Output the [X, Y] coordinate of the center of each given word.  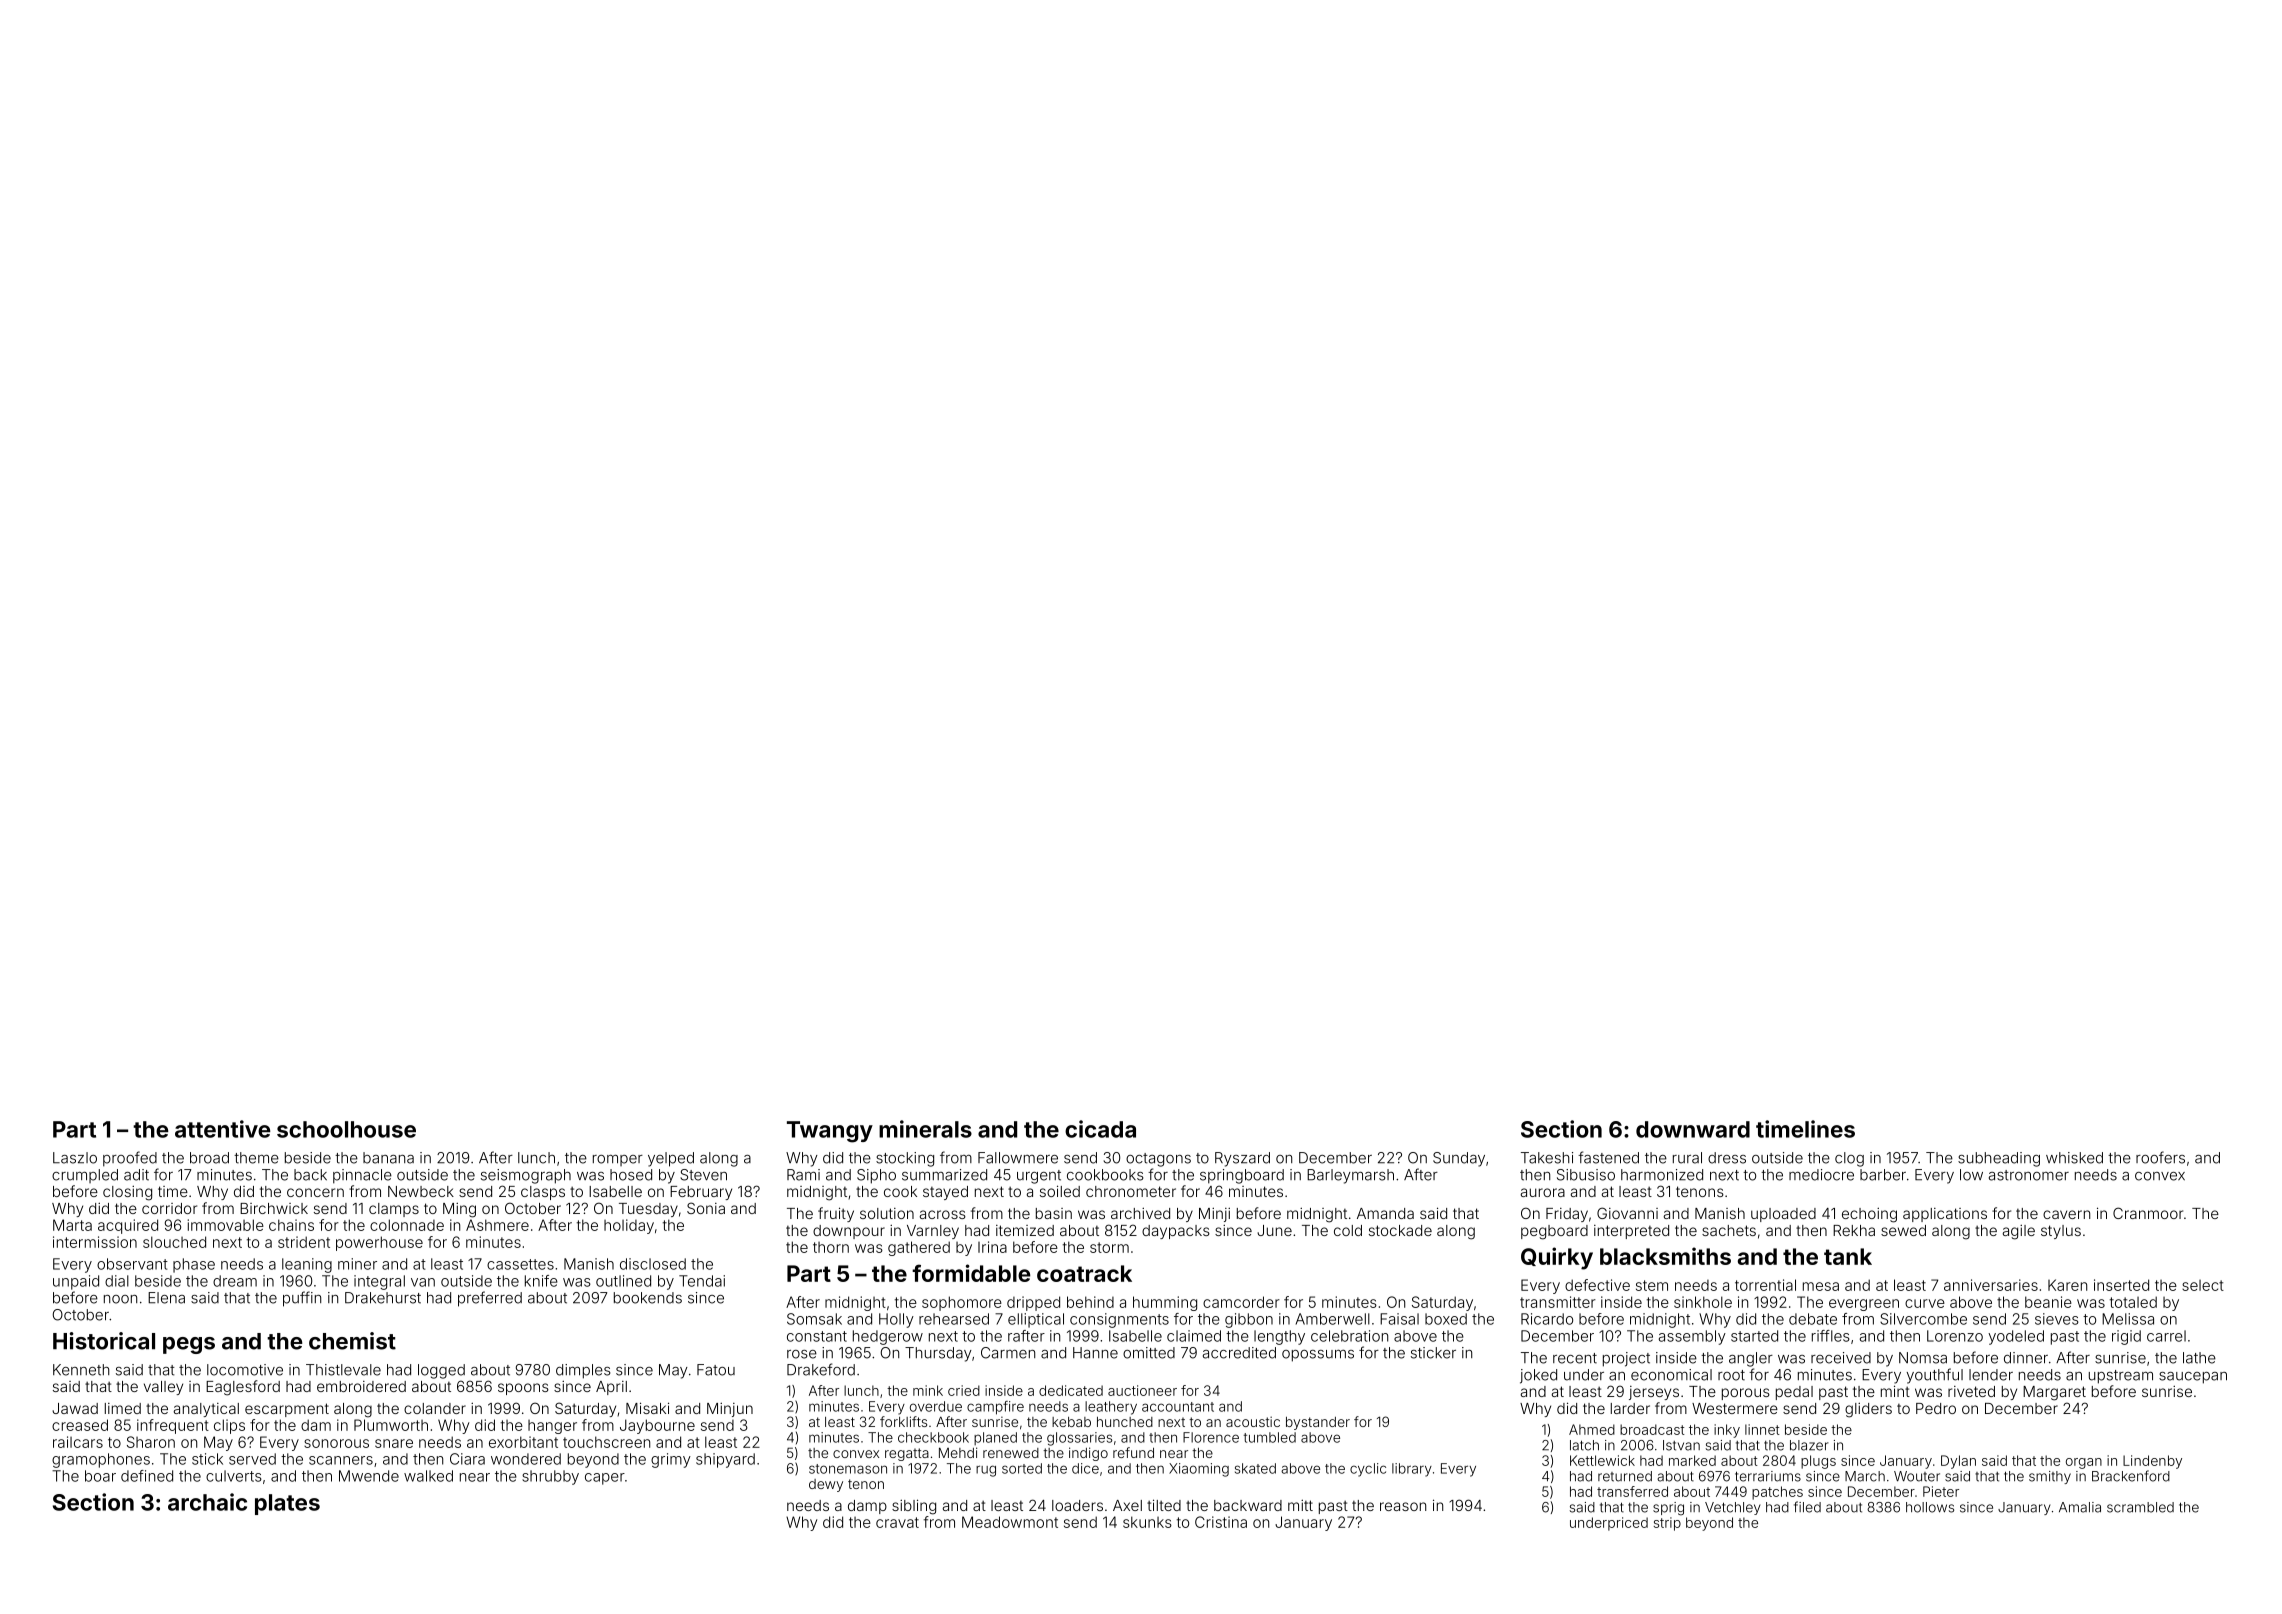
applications [1945, 1215]
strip [1667, 1524]
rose [802, 1354]
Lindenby [2152, 1462]
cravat [897, 1522]
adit [136, 1175]
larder [1630, 1408]
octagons [1158, 1160]
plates [287, 1504]
